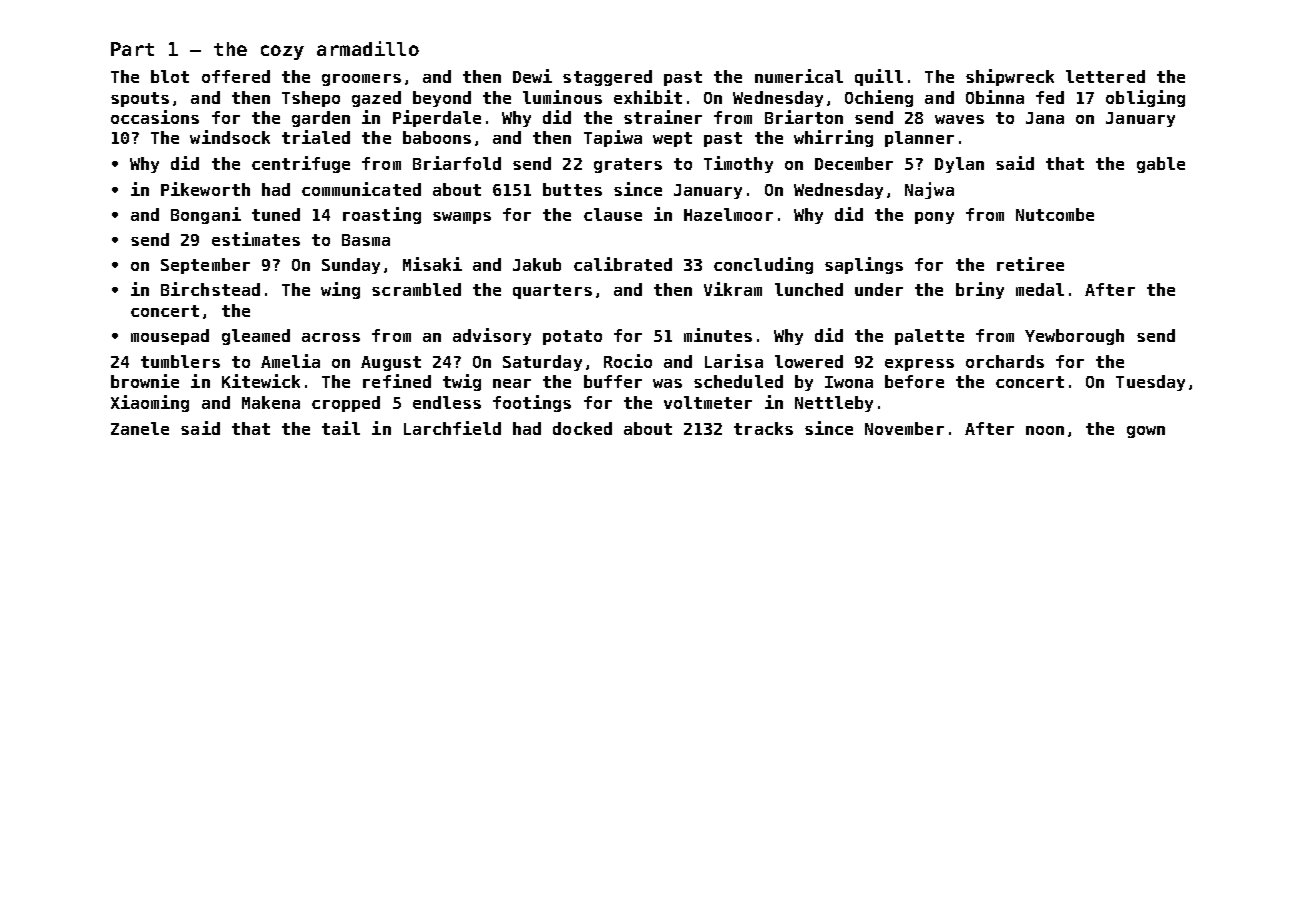  Describe the element at coordinates (809, 289) in the screenshot. I see `lunched` at that location.
